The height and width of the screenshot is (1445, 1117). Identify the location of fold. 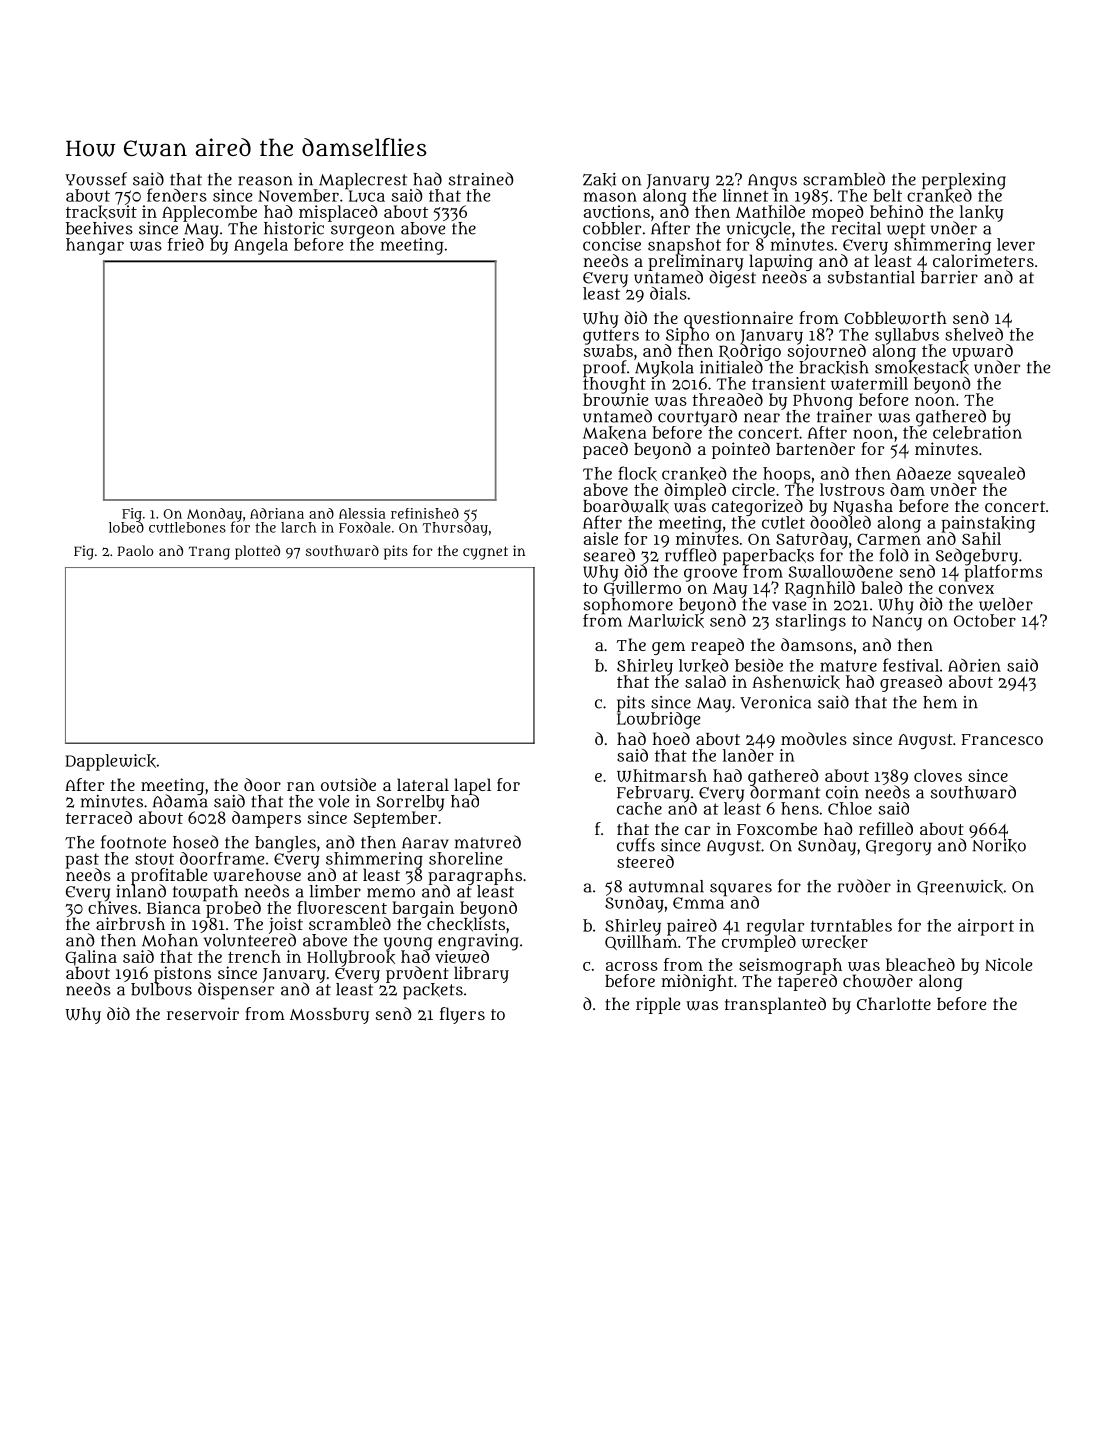
(894, 555).
